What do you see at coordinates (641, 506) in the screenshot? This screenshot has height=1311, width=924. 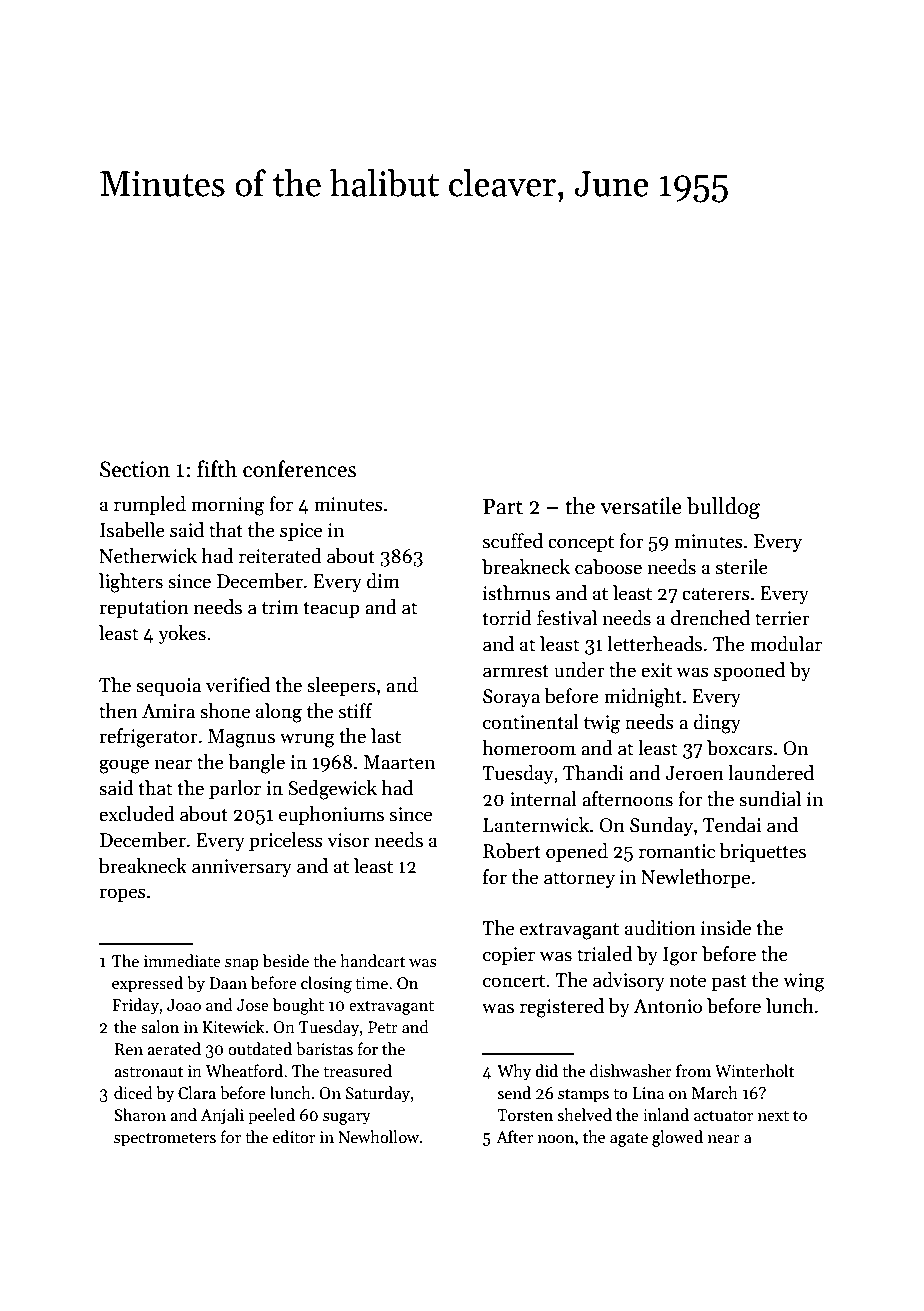 I see `versatile` at bounding box center [641, 506].
